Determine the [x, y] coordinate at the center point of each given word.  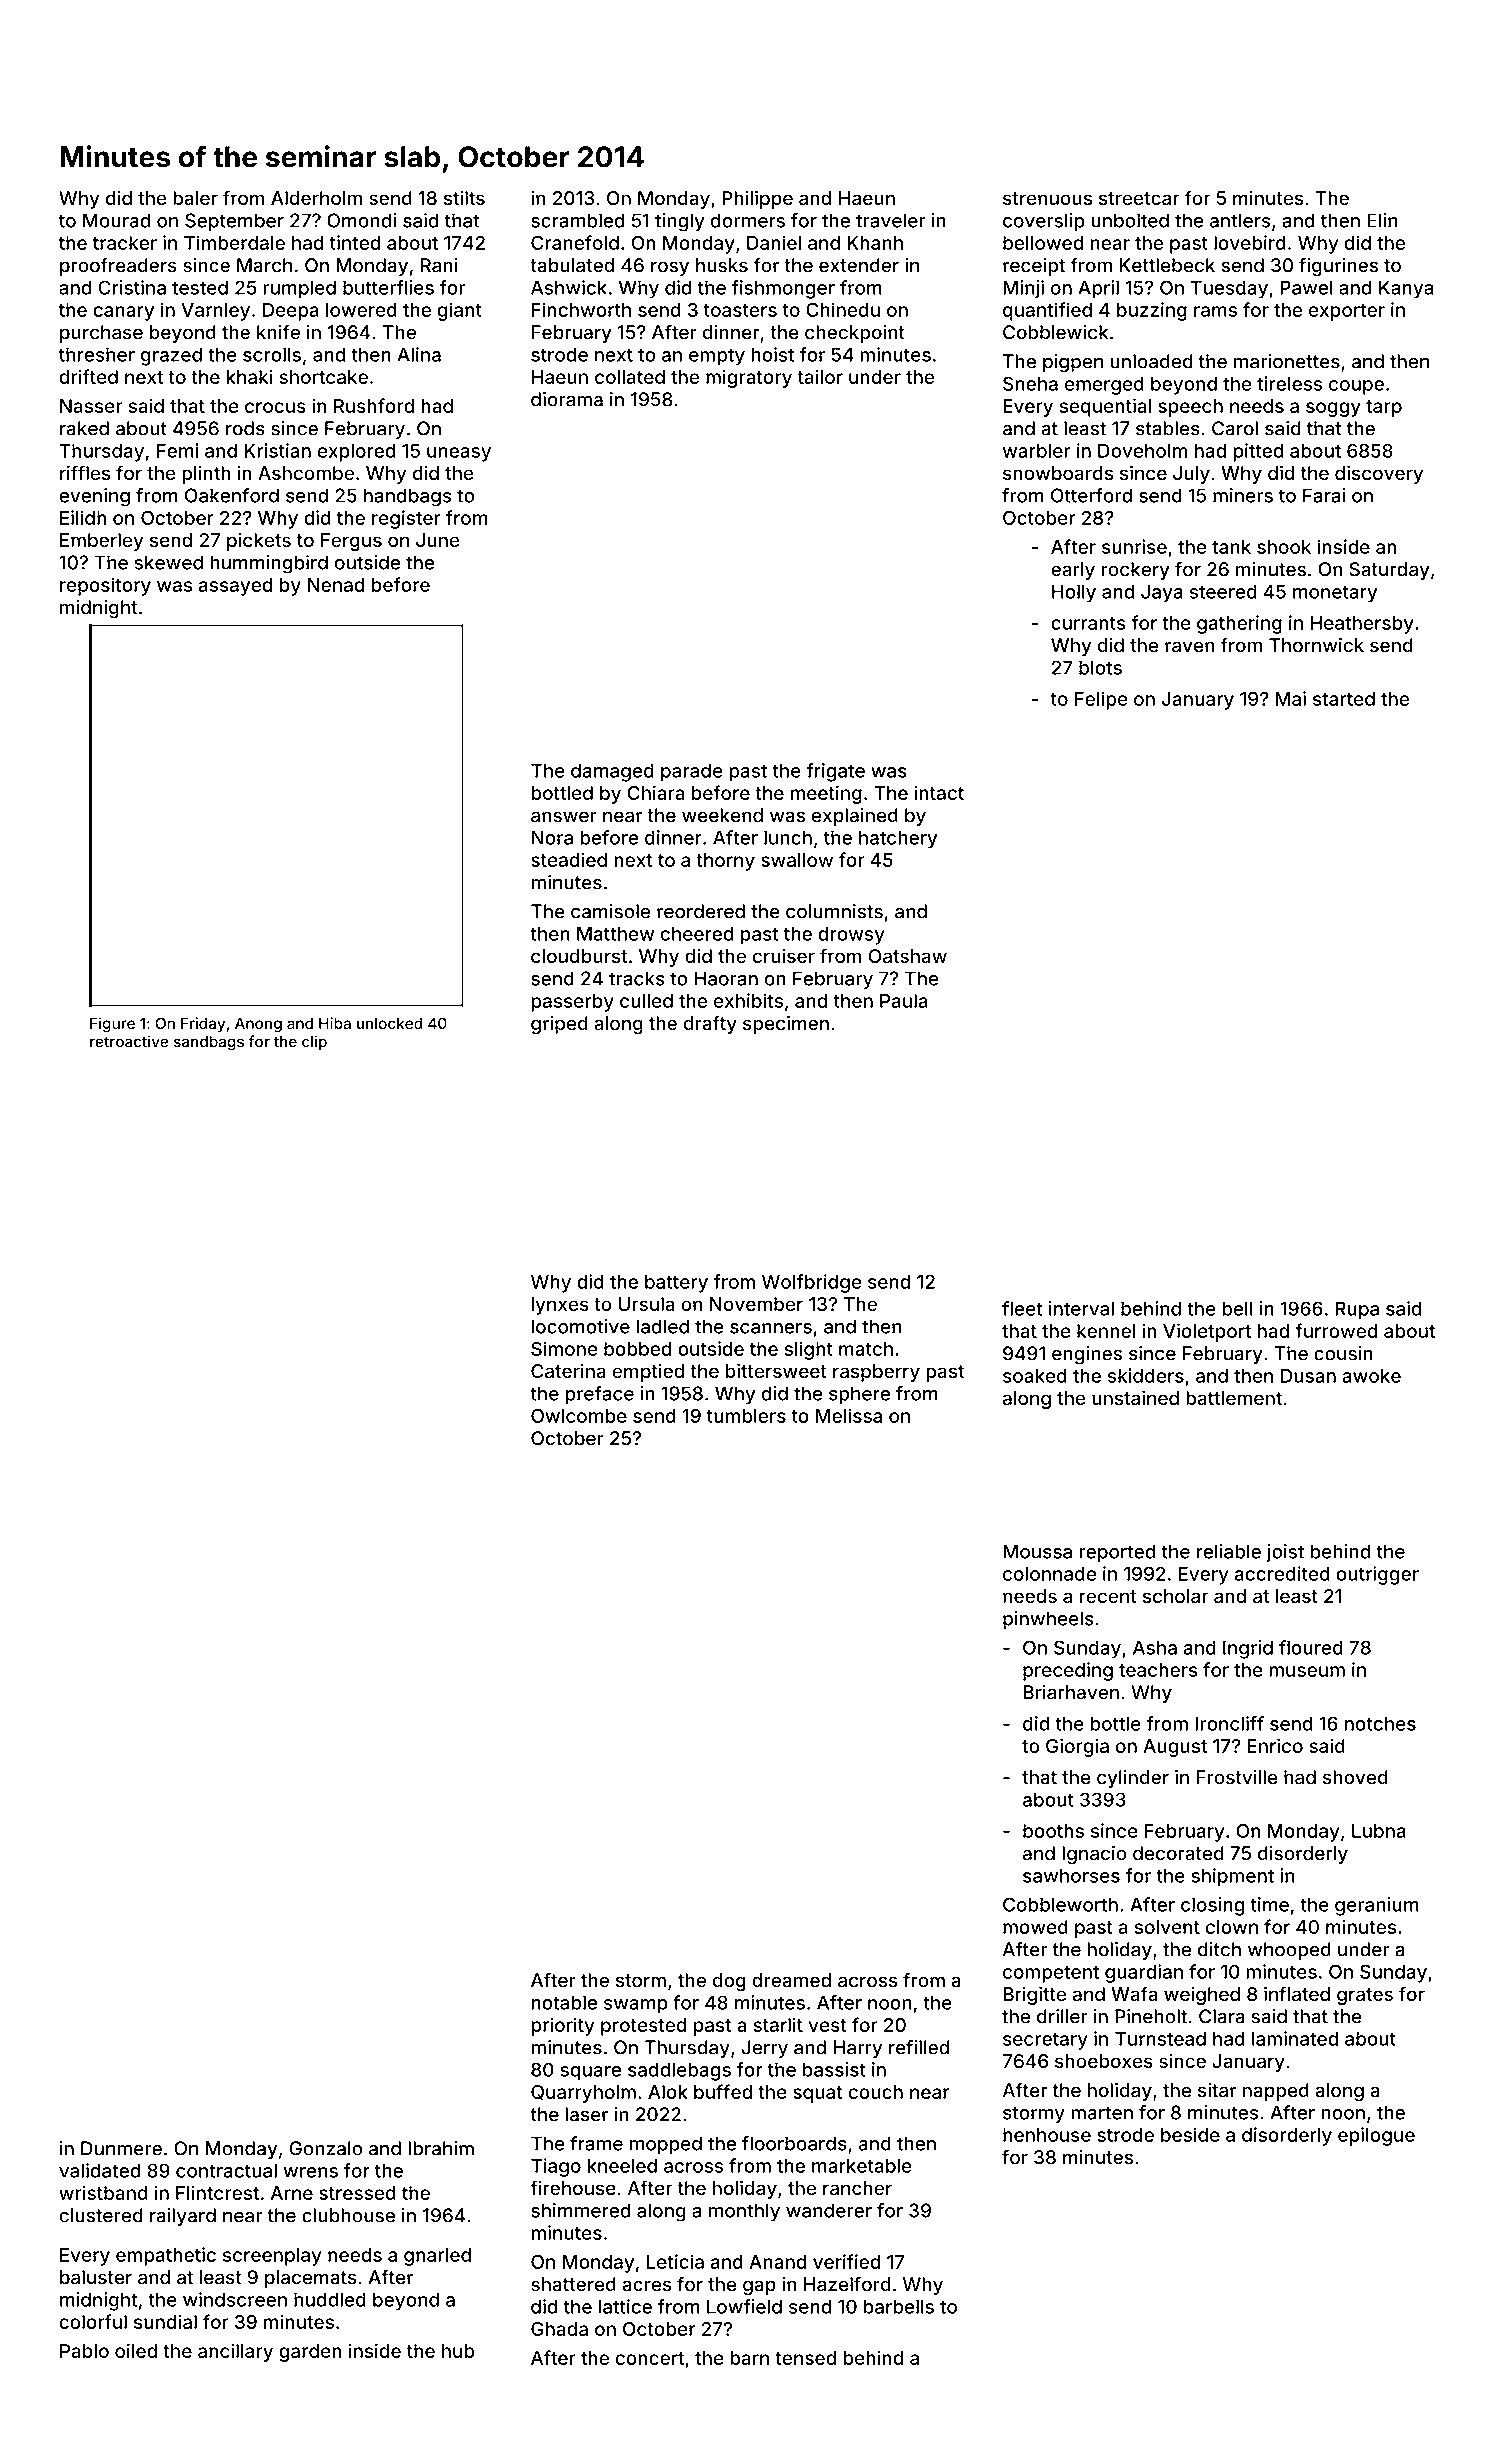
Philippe [757, 199]
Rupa [1357, 1310]
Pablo [84, 2351]
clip [314, 1043]
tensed [805, 2358]
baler [195, 198]
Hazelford [847, 2284]
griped [559, 1025]
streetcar [1139, 198]
